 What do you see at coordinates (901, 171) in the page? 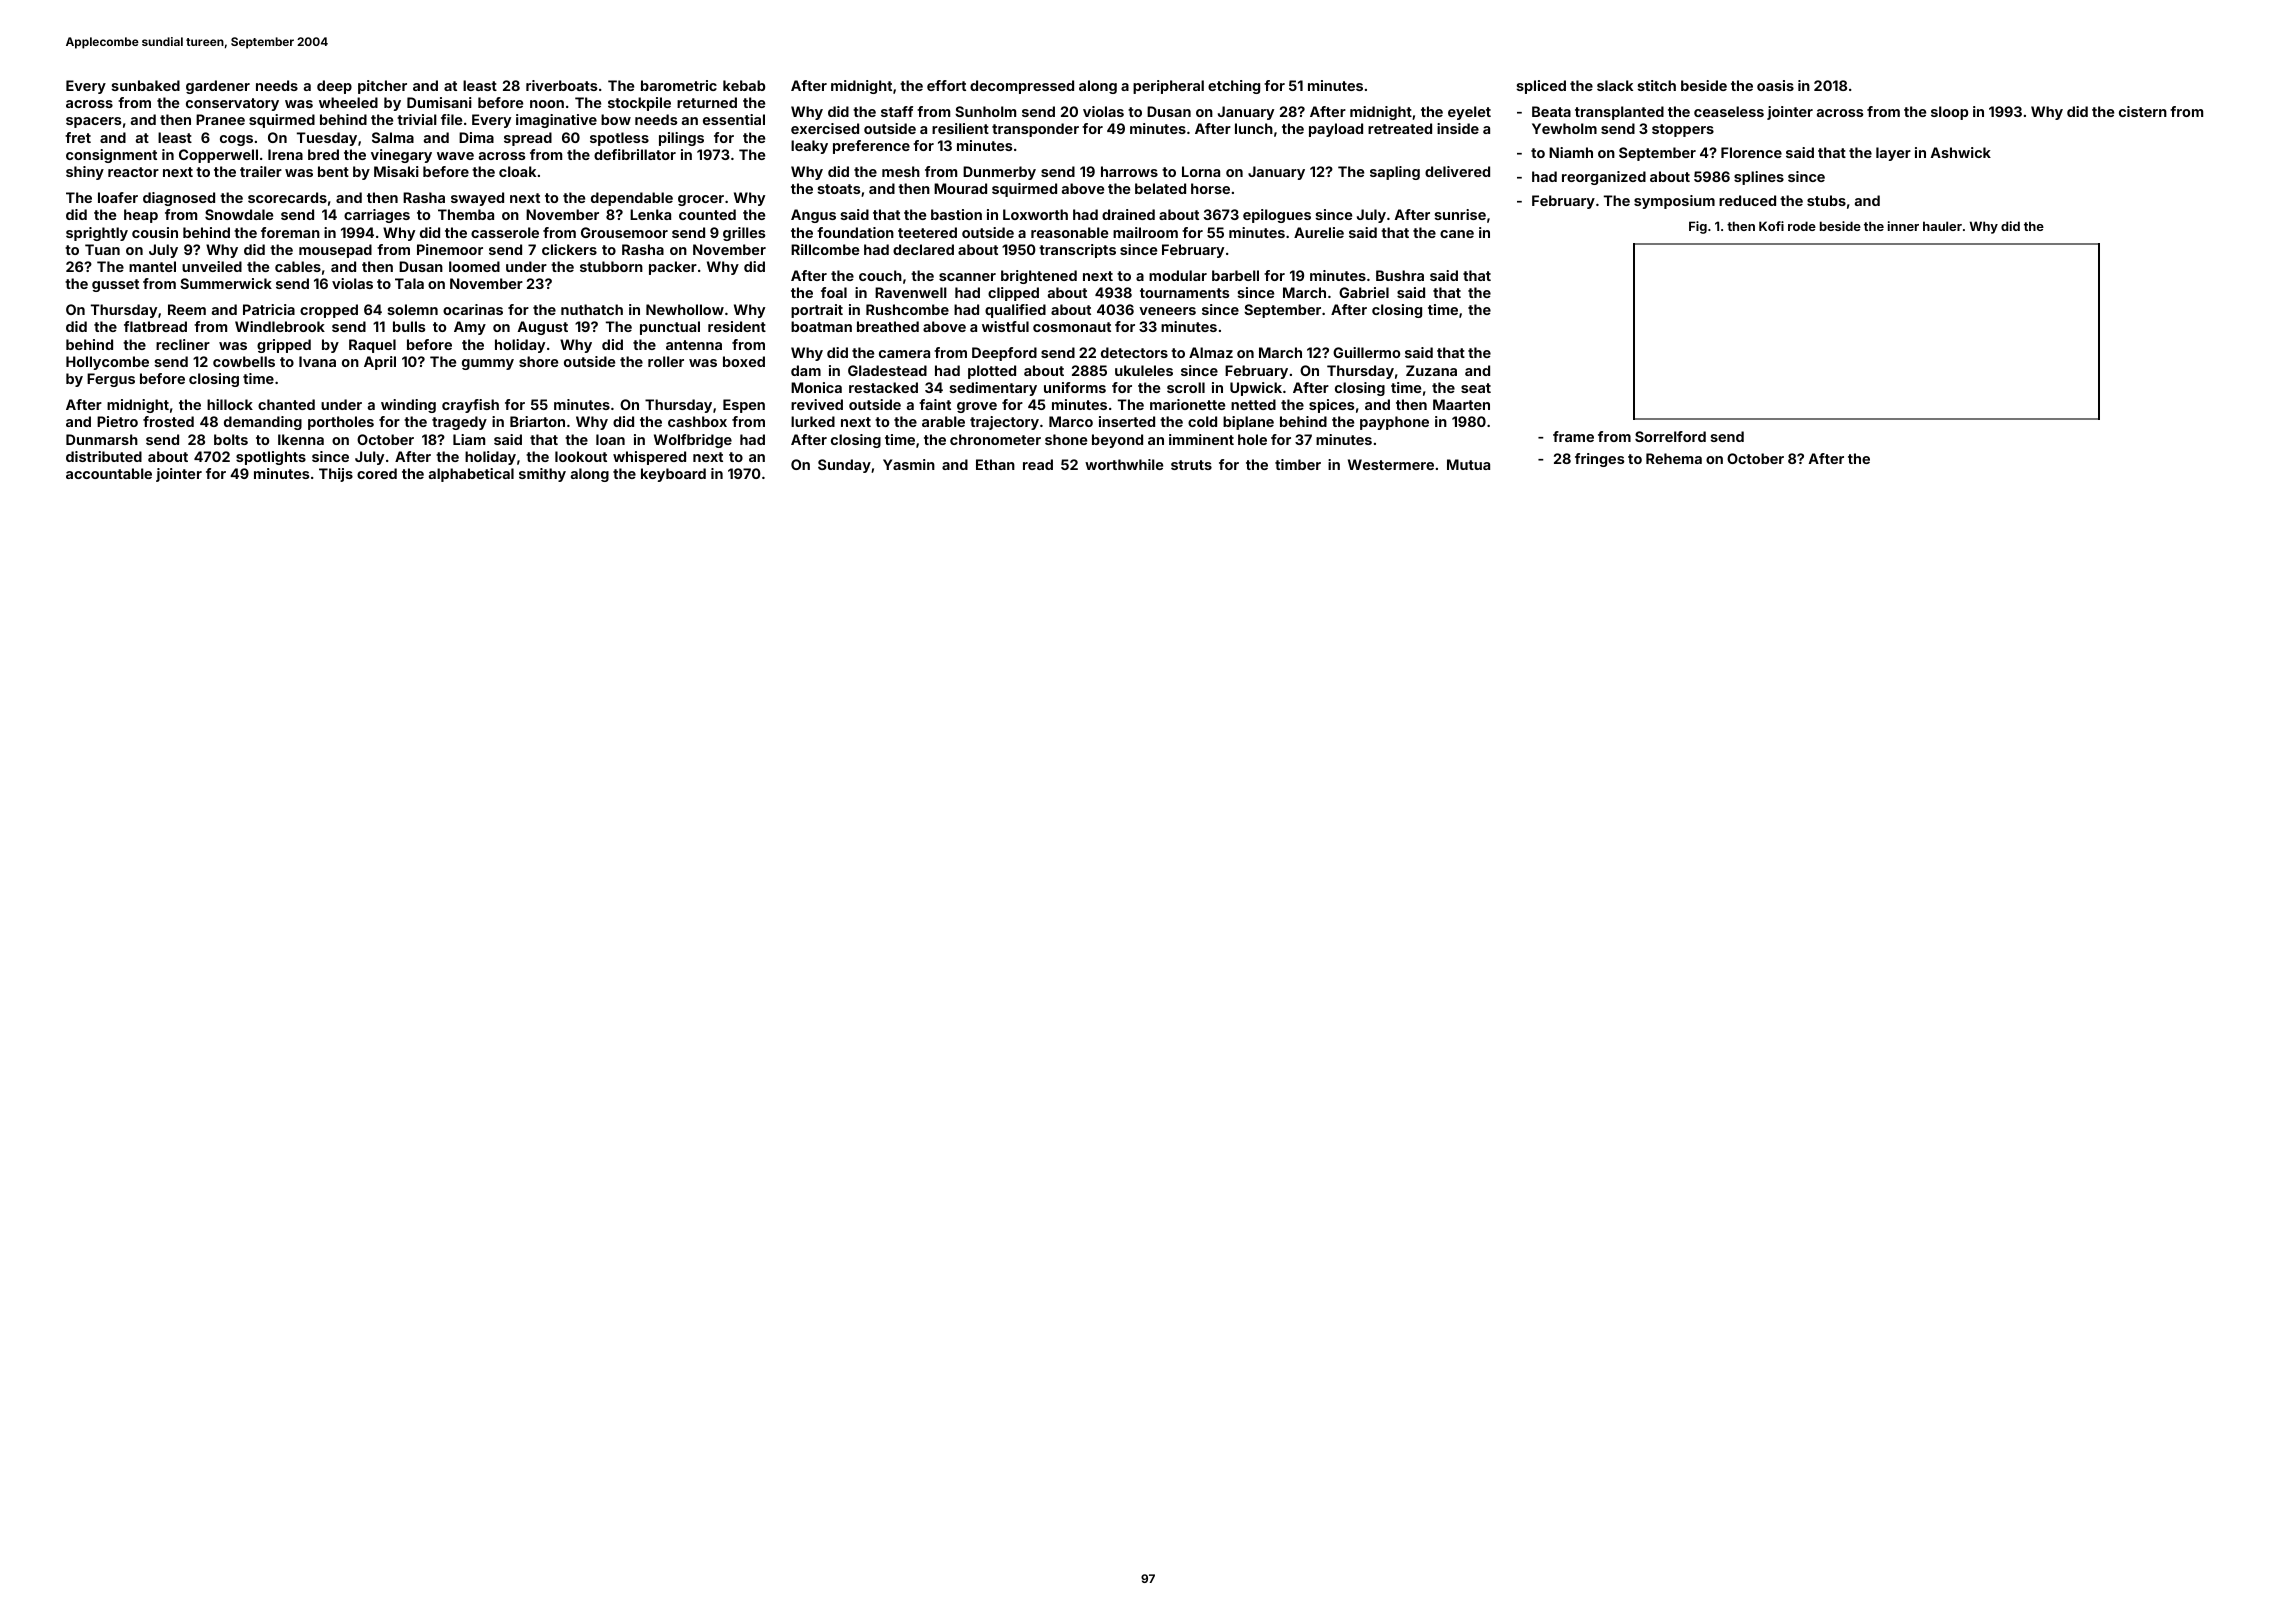
I see `mesh` at bounding box center [901, 171].
